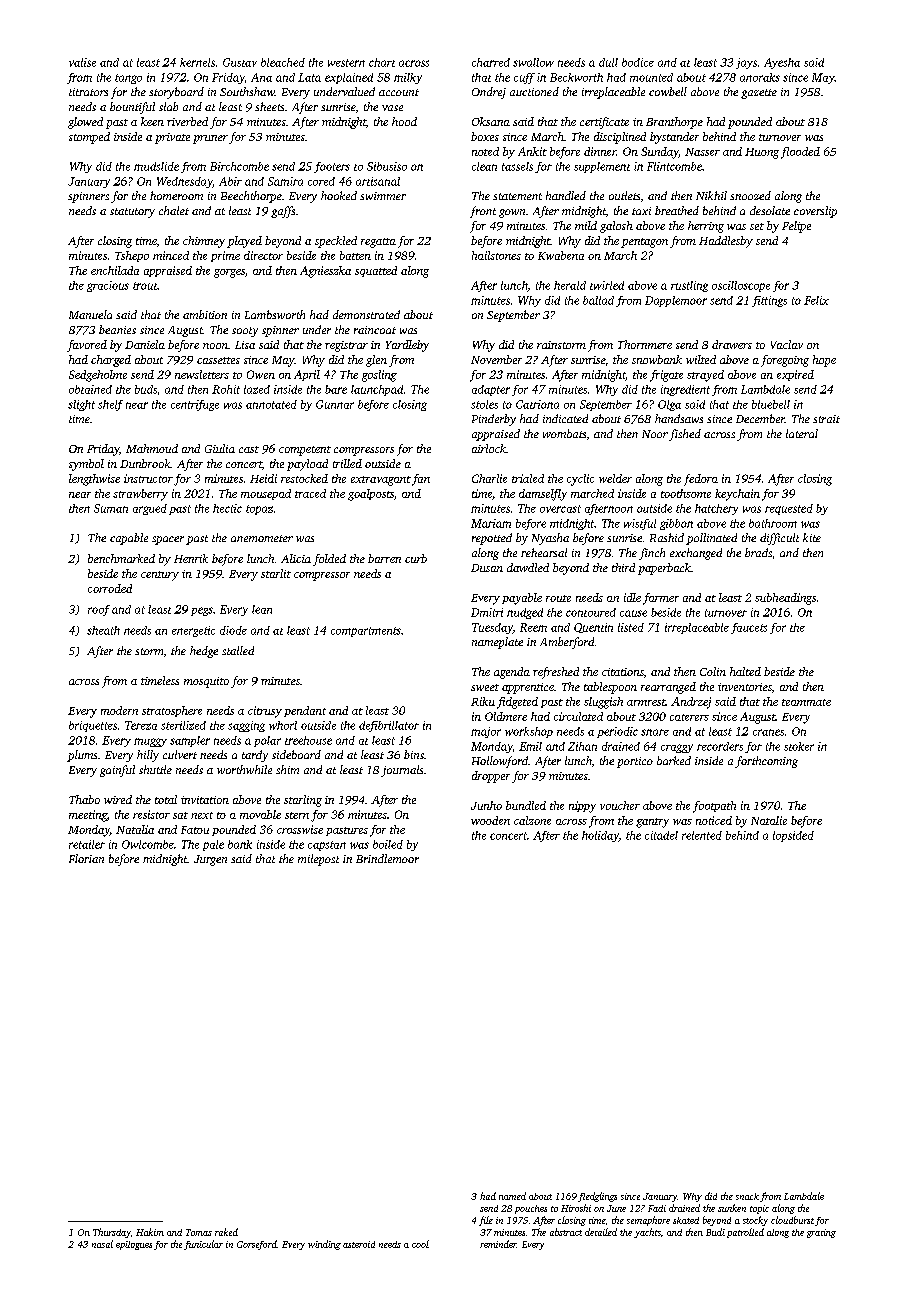  Describe the element at coordinates (203, 1245) in the screenshot. I see `funicular` at that location.
